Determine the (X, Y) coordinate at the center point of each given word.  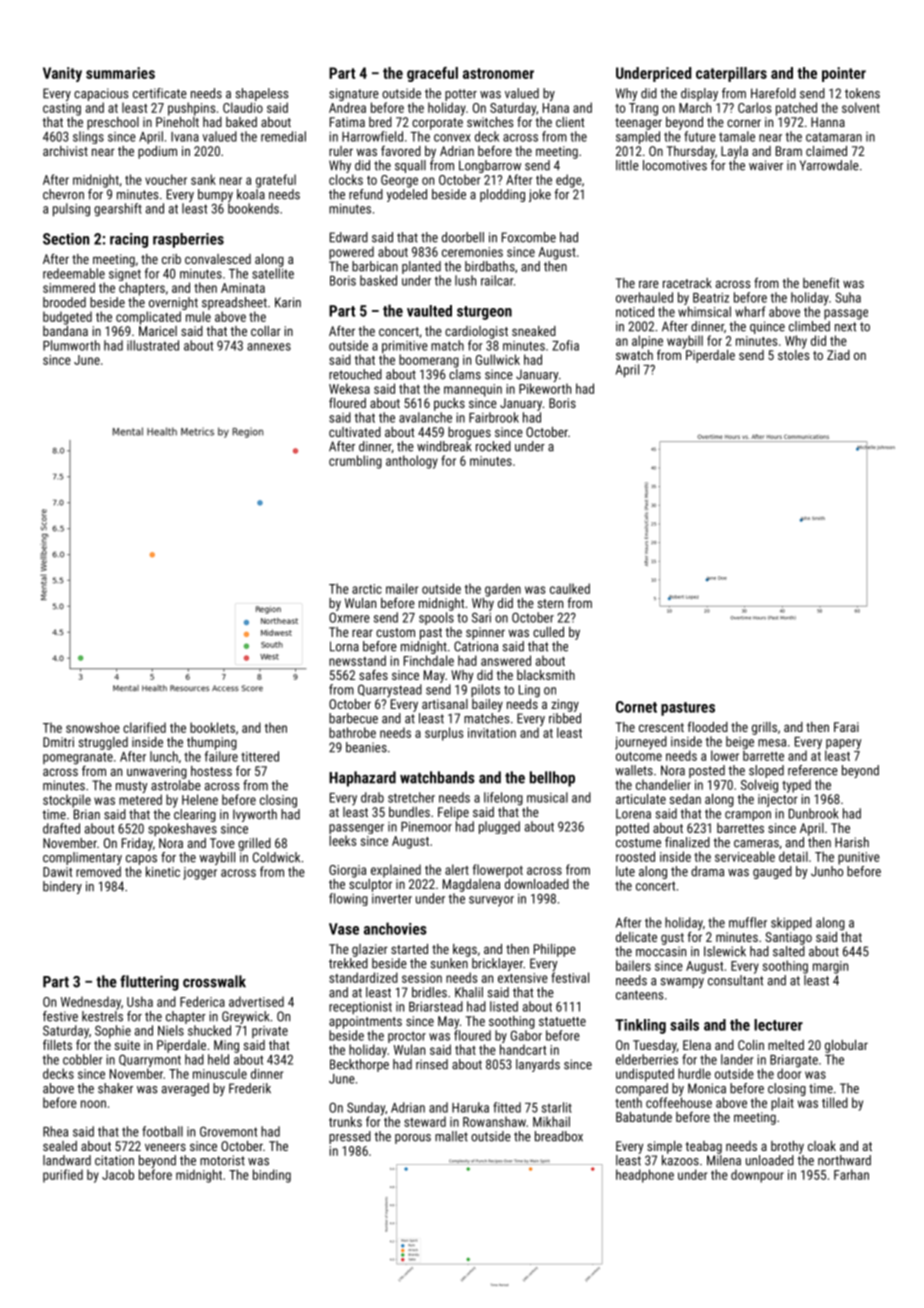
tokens (862, 93)
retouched (355, 374)
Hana (556, 108)
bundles (409, 812)
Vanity (62, 74)
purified (63, 1176)
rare (649, 284)
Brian (87, 814)
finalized (687, 842)
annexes (269, 347)
